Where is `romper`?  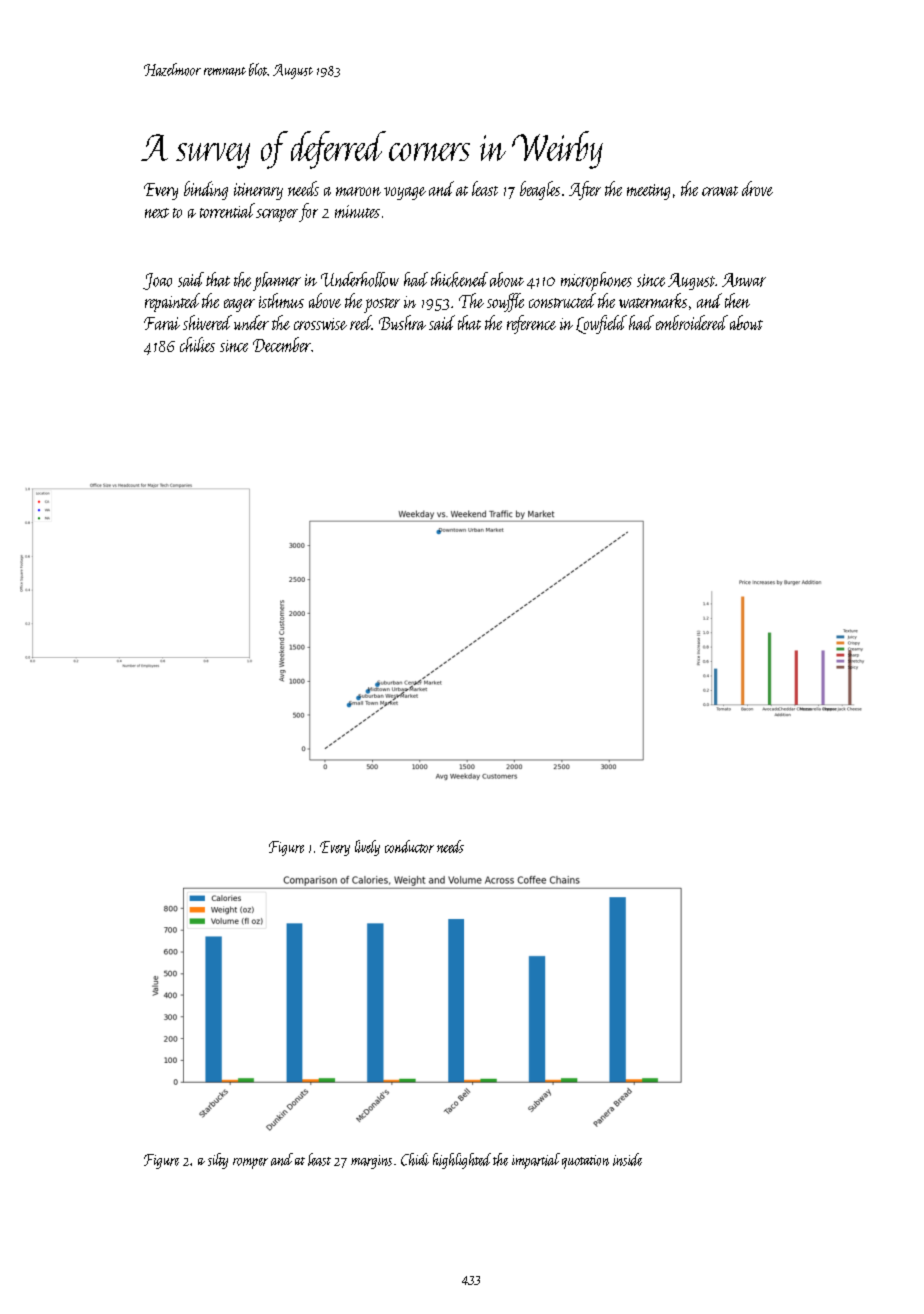
romper is located at coordinates (250, 1163).
